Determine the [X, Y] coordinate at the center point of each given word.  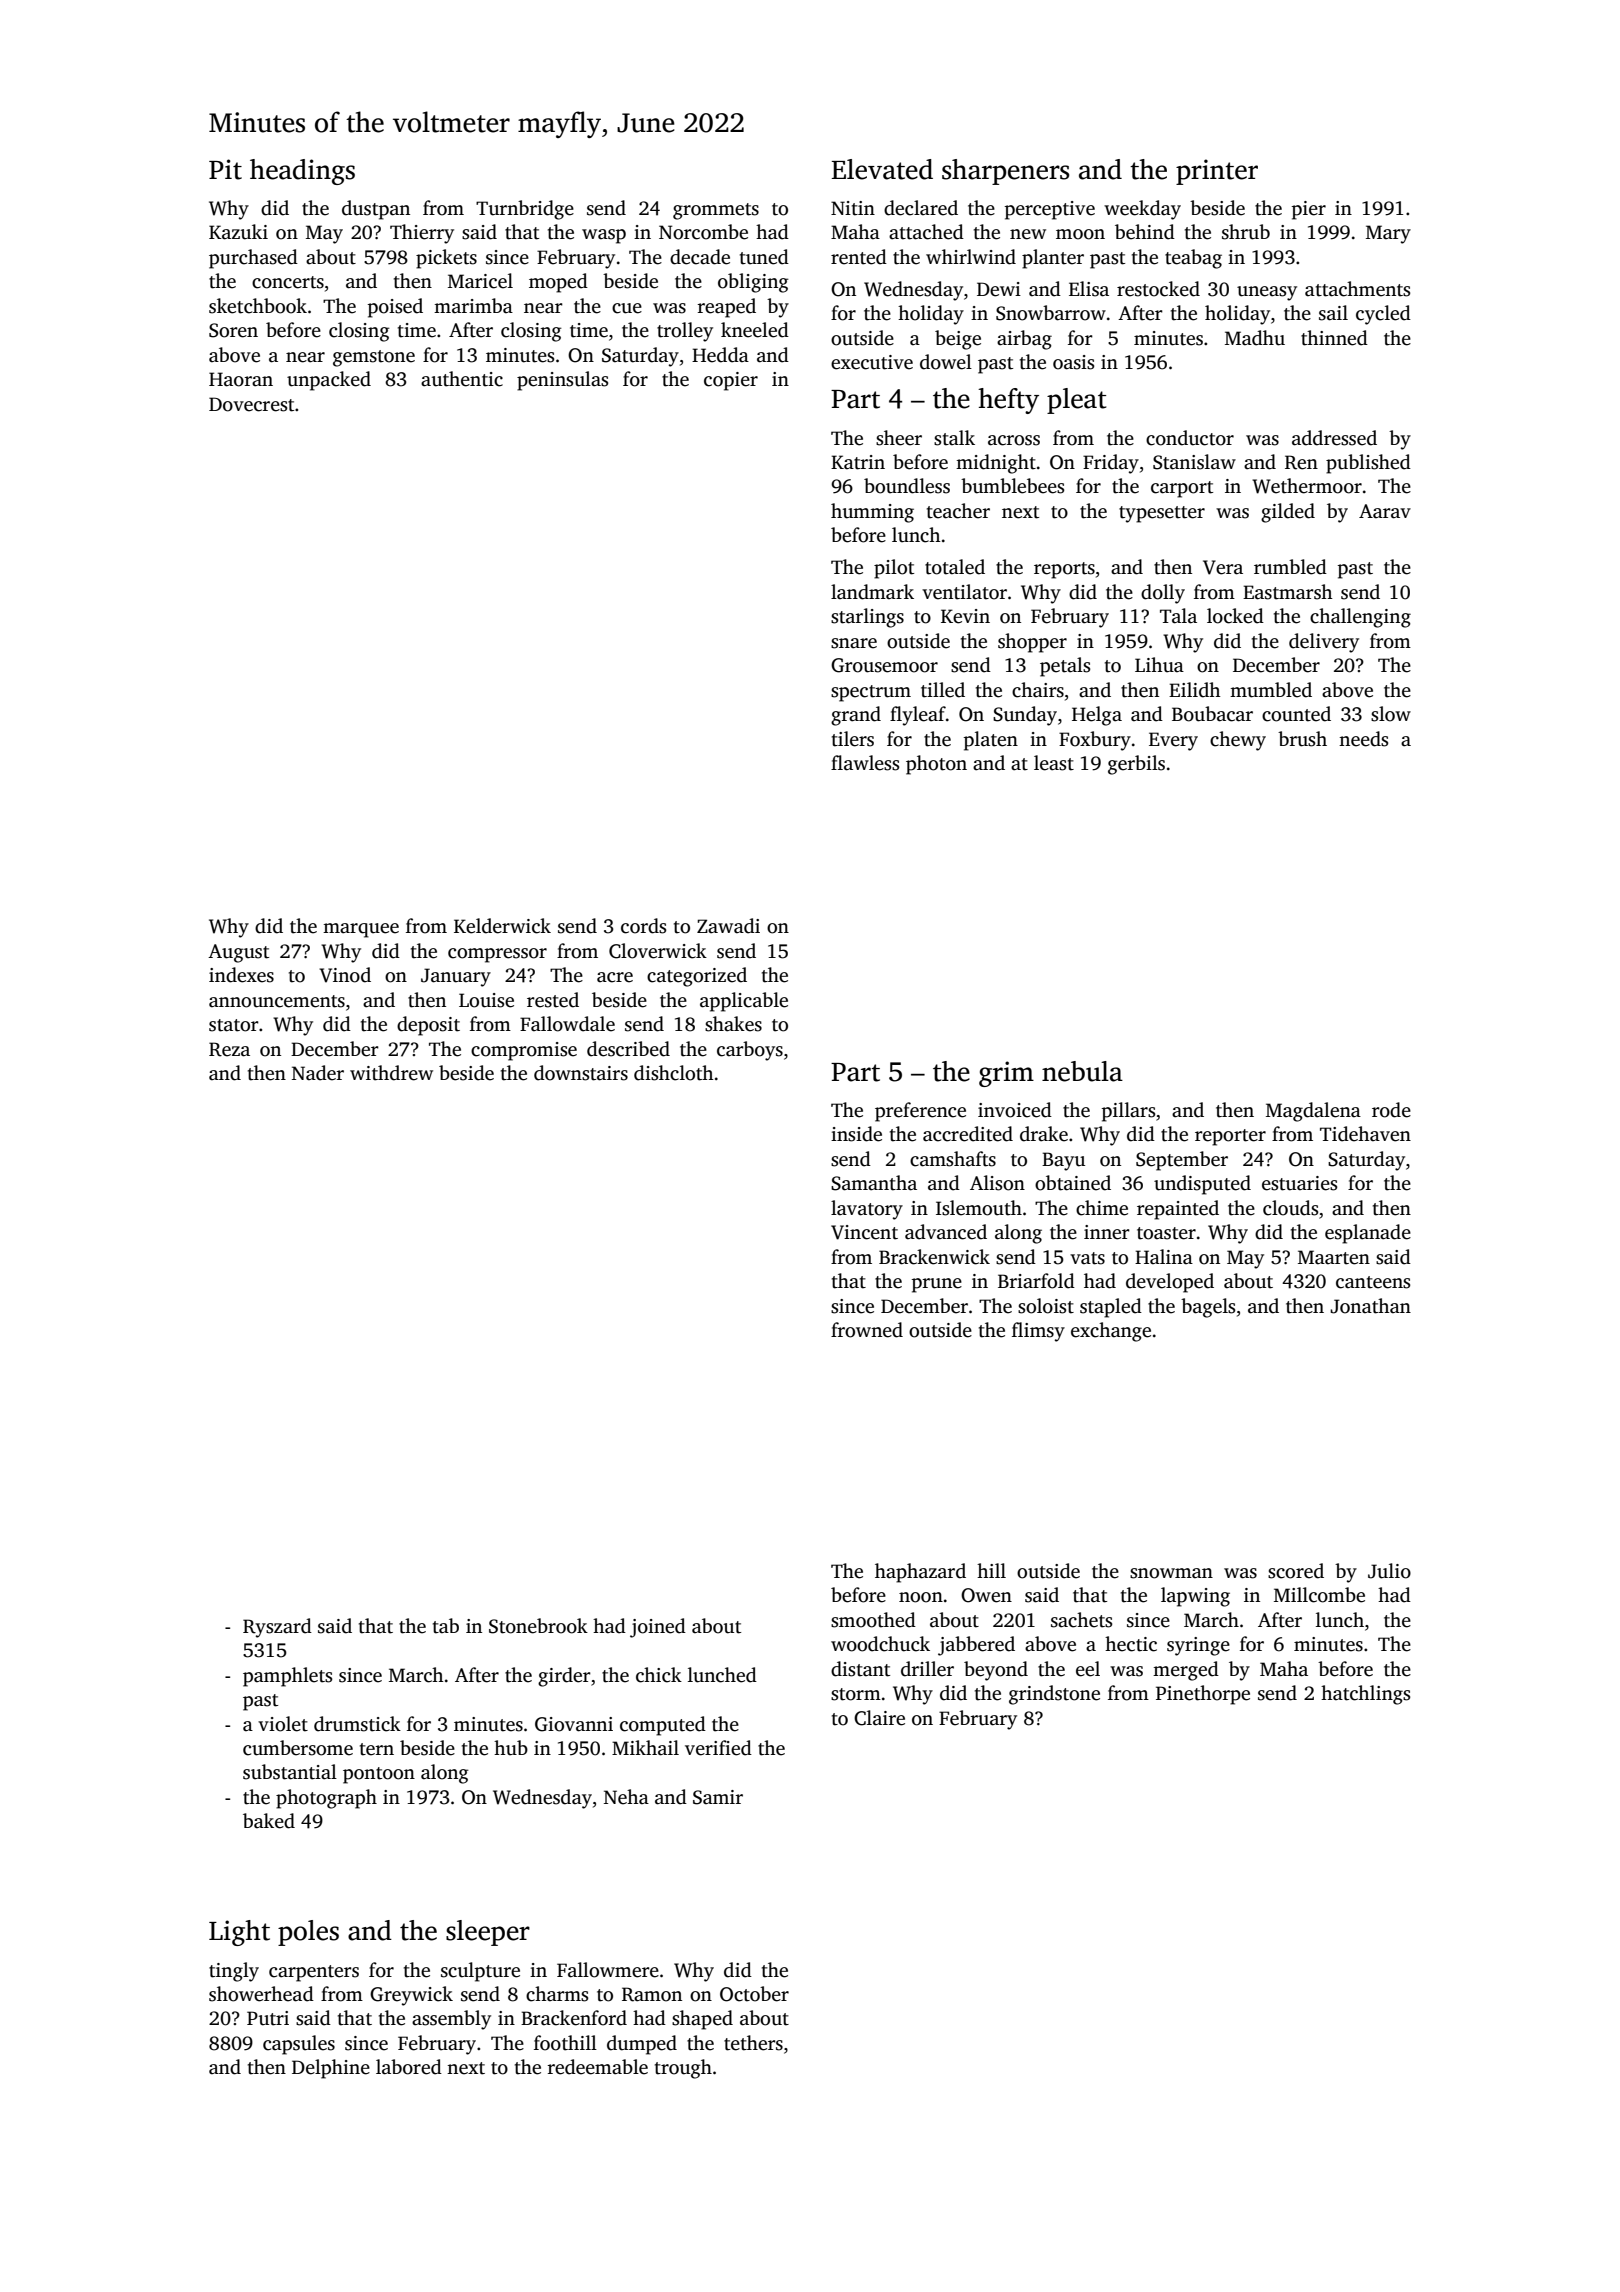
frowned [867, 1330]
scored [1296, 1571]
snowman [1171, 1573]
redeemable [597, 2067]
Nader [318, 1073]
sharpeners [1005, 172]
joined [658, 1628]
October [754, 1994]
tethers [753, 2043]
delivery [1324, 643]
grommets [716, 211]
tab [446, 1626]
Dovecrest [251, 404]
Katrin [858, 462]
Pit [225, 169]
